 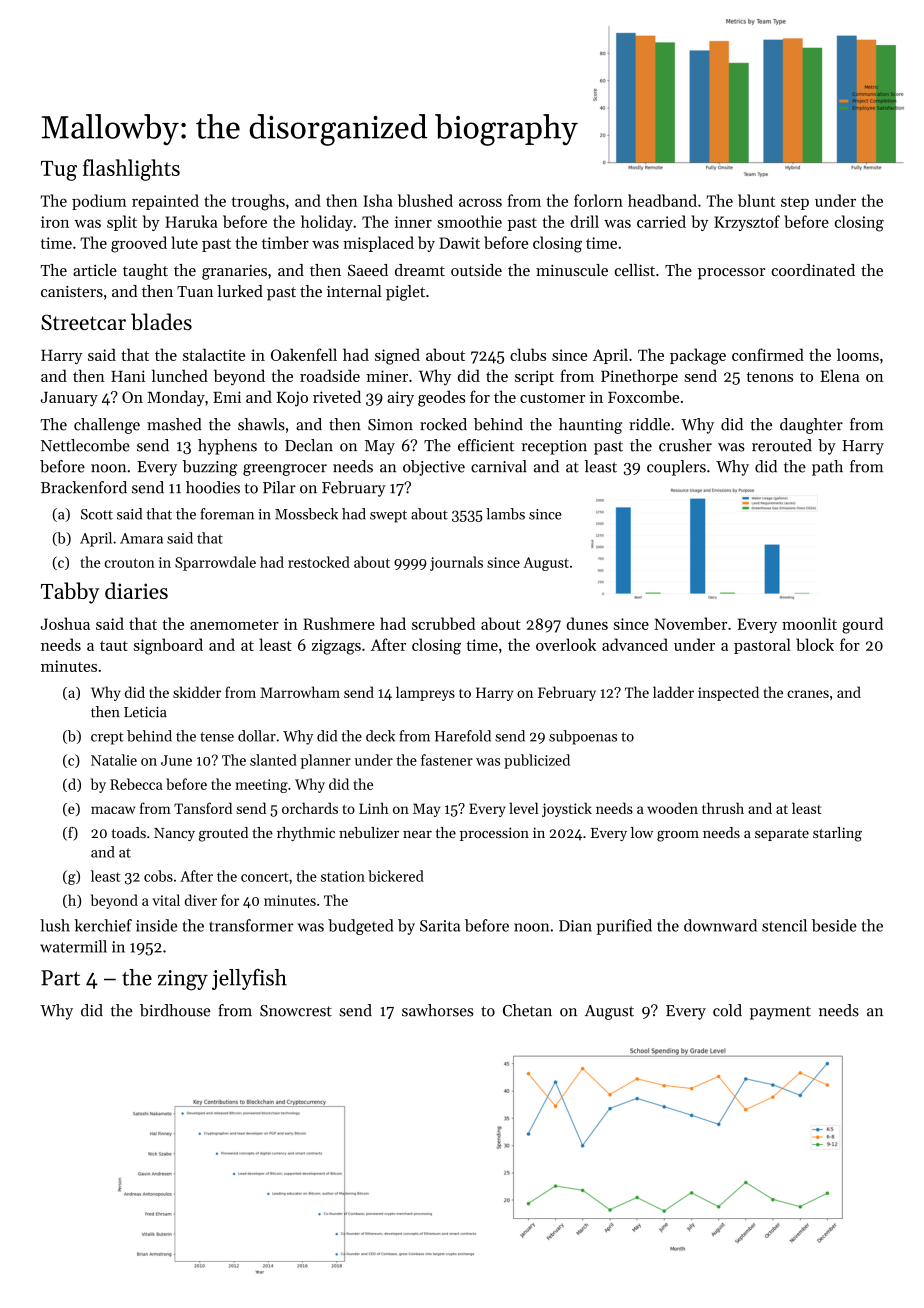 I want to click on Brackenford, so click(x=84, y=487).
